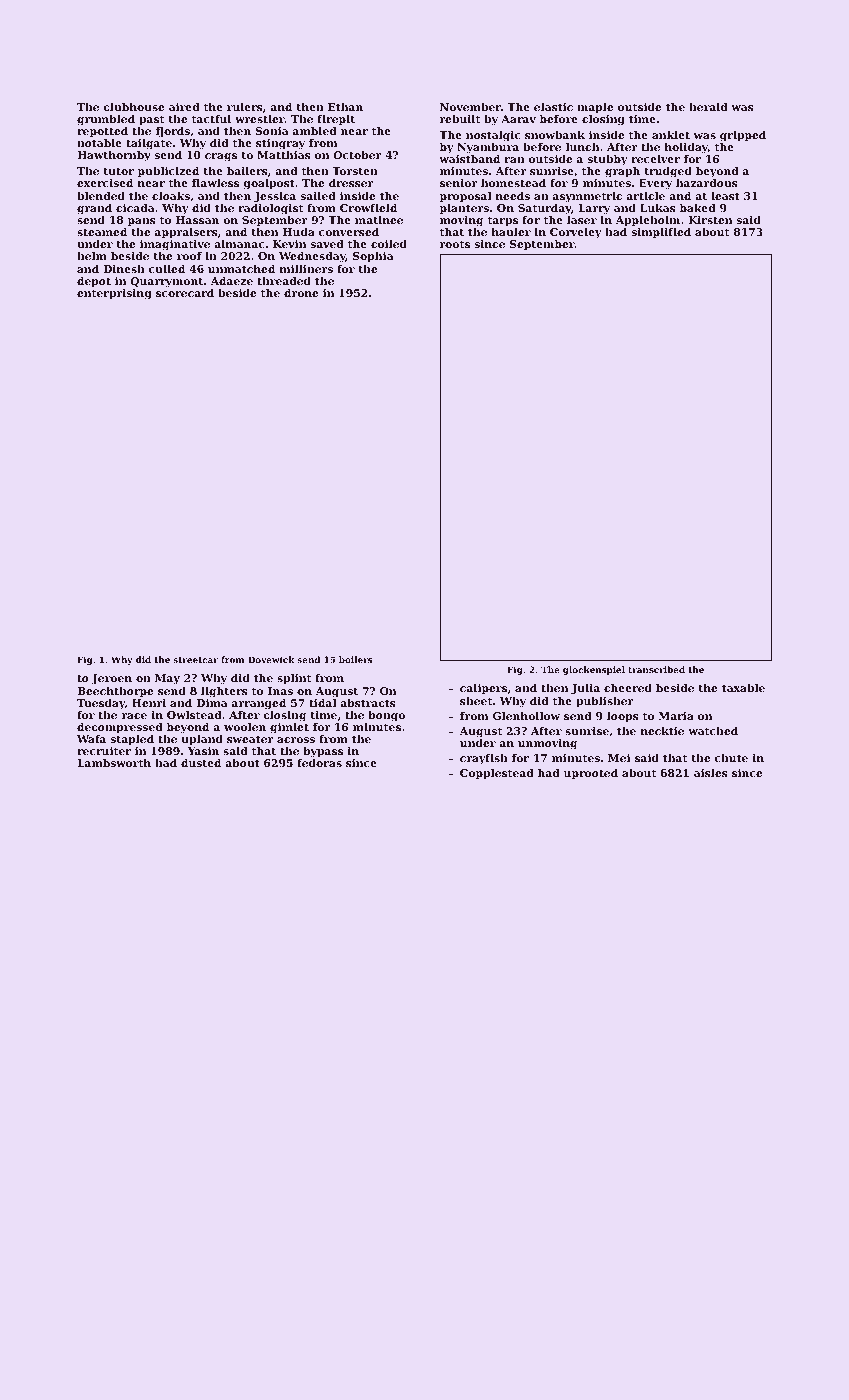  What do you see at coordinates (134, 716) in the screenshot?
I see `race` at bounding box center [134, 716].
